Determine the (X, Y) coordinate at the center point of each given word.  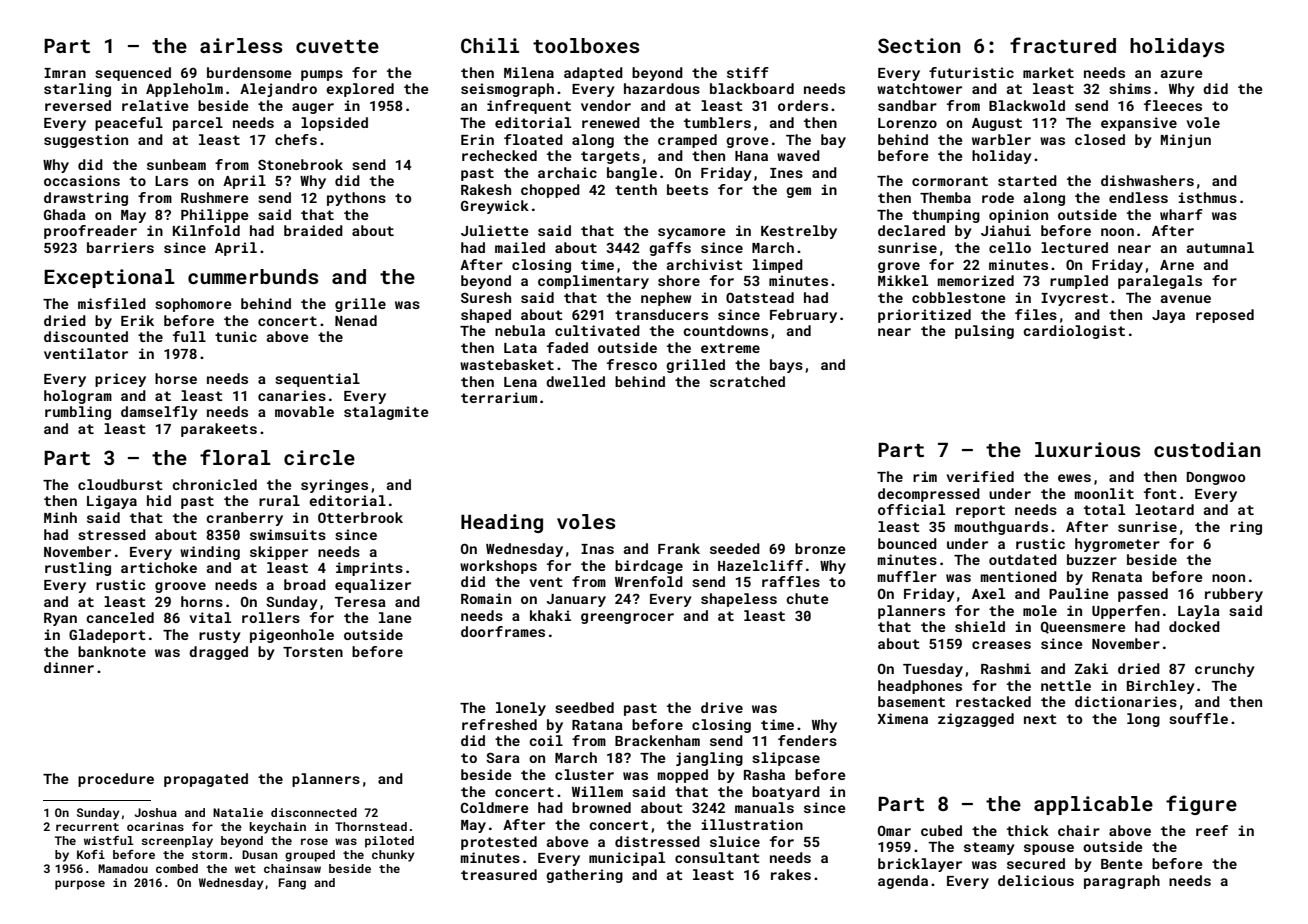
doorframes (503, 631)
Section (919, 45)
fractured (1063, 45)
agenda (903, 882)
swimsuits (288, 534)
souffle (1198, 718)
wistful (109, 840)
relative (155, 105)
